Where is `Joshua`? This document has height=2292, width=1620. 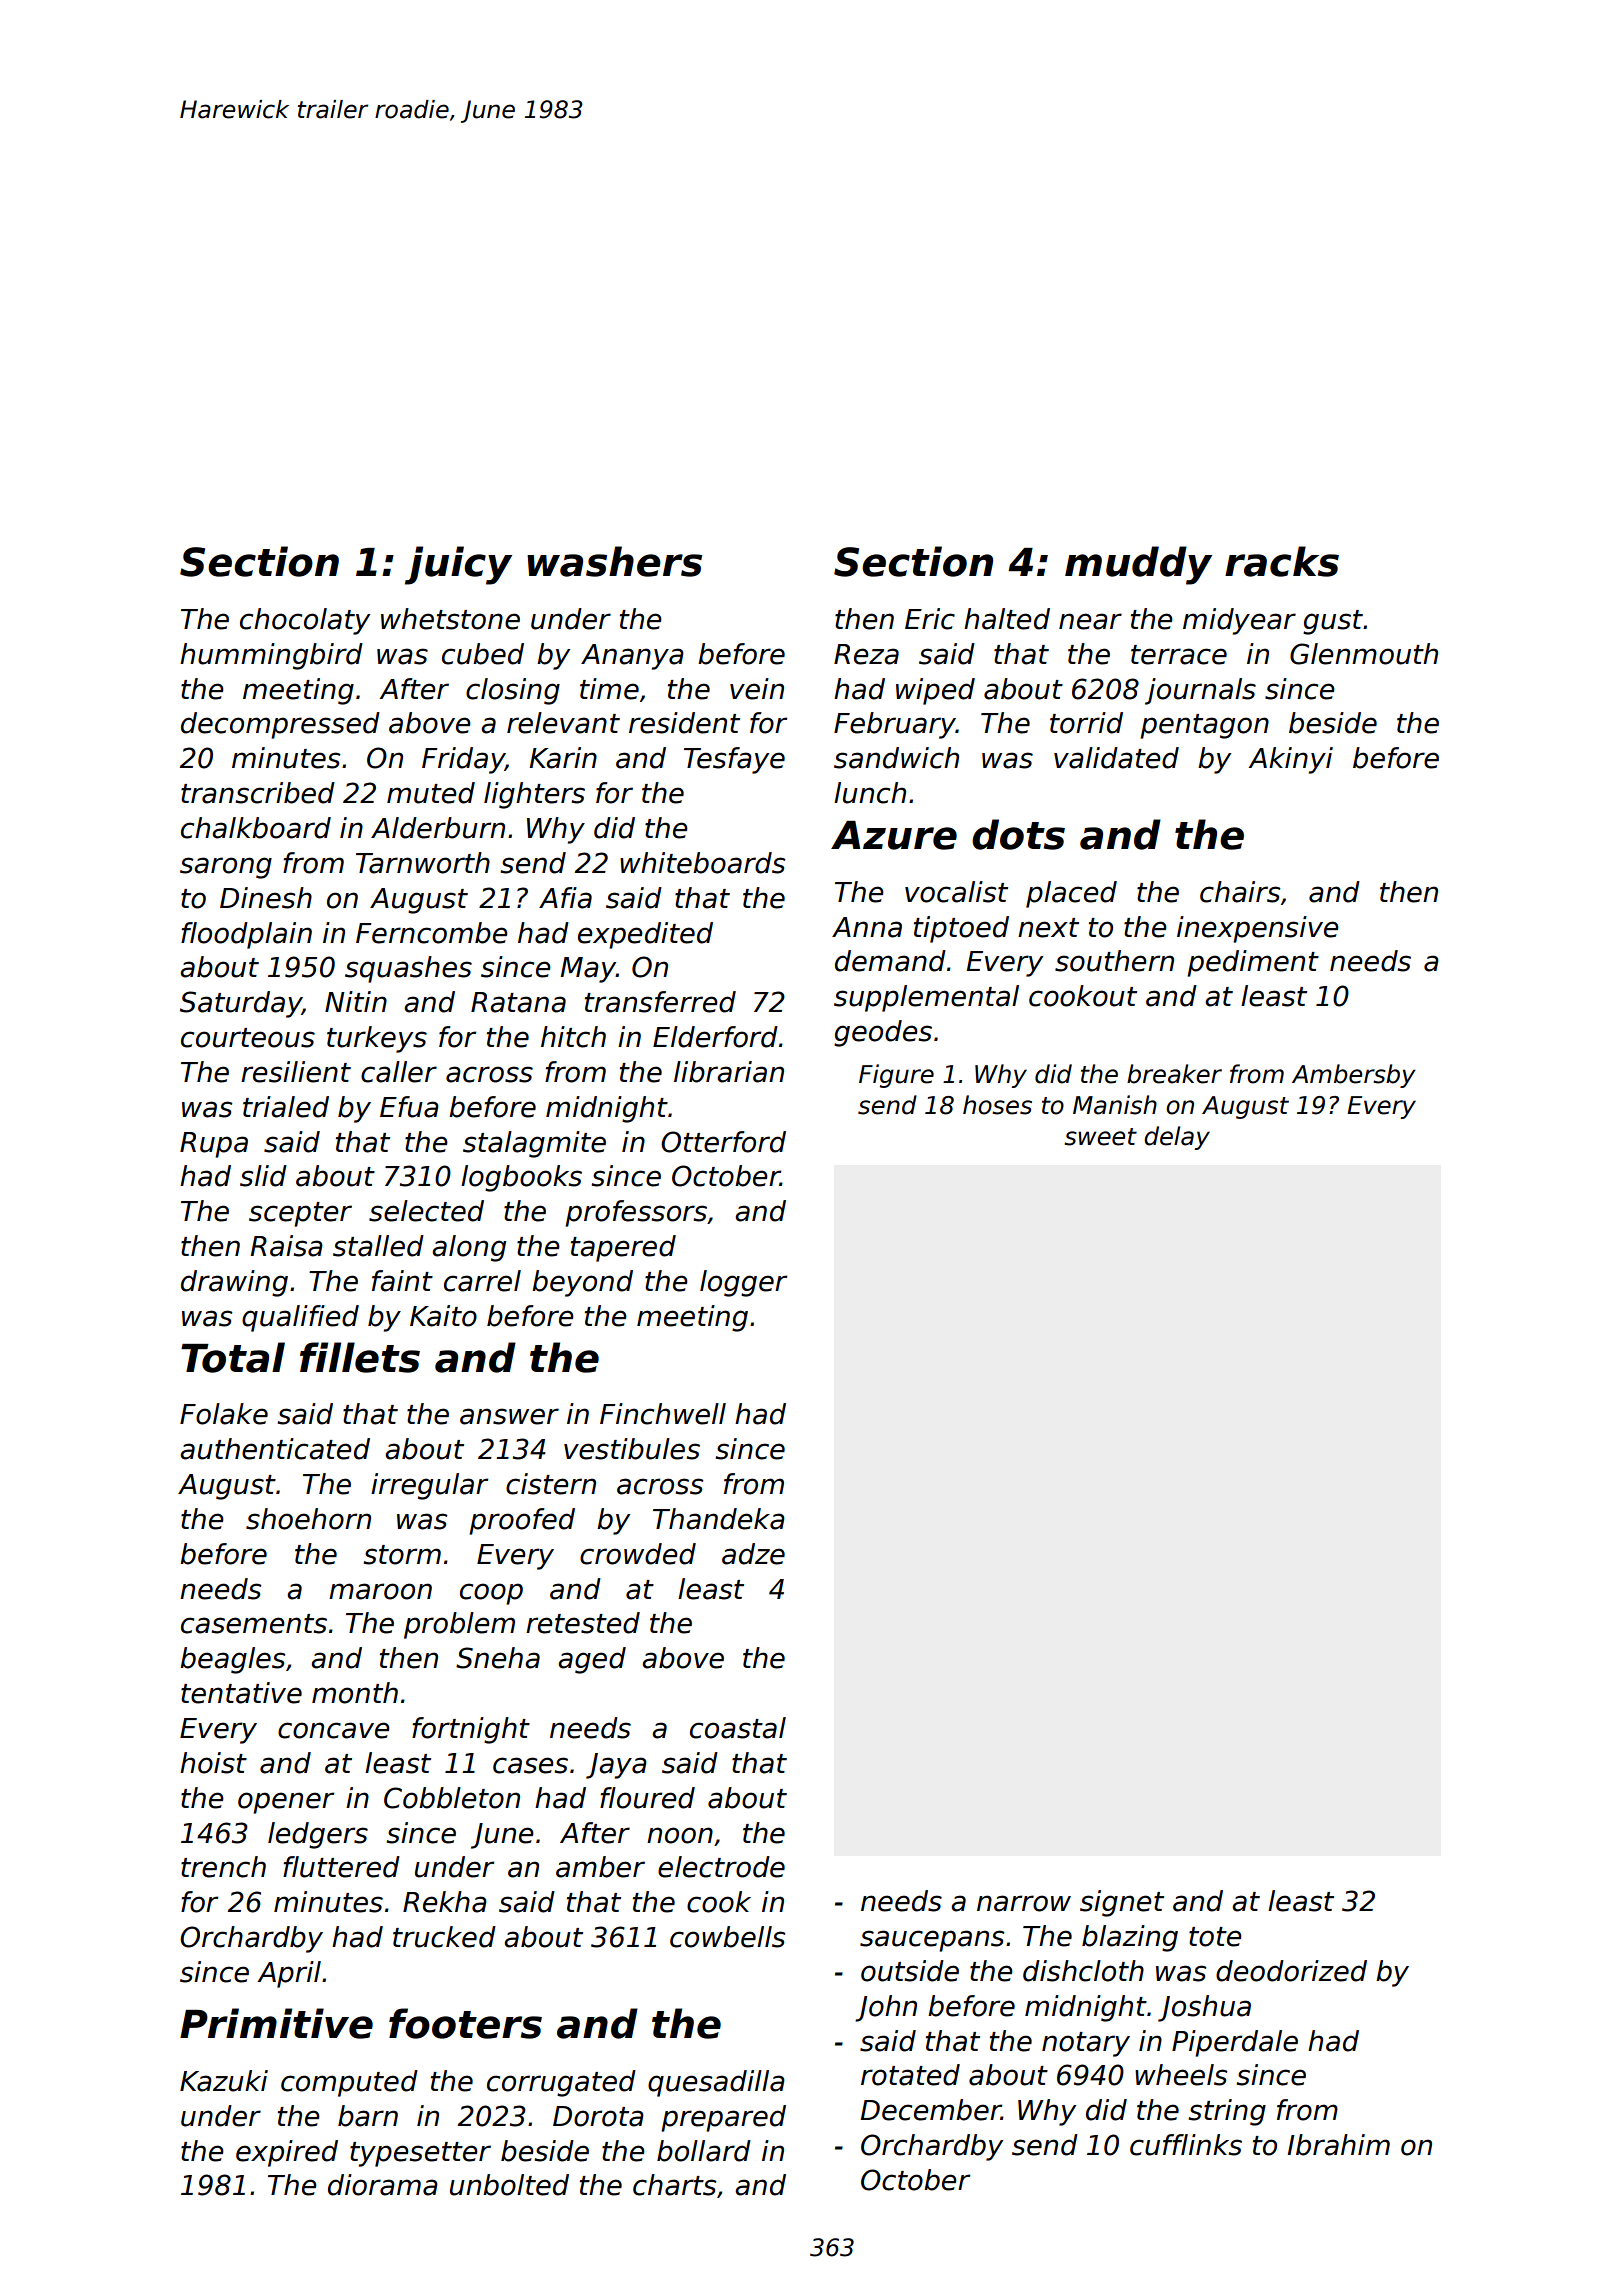
Joshua is located at coordinates (1204, 2008).
